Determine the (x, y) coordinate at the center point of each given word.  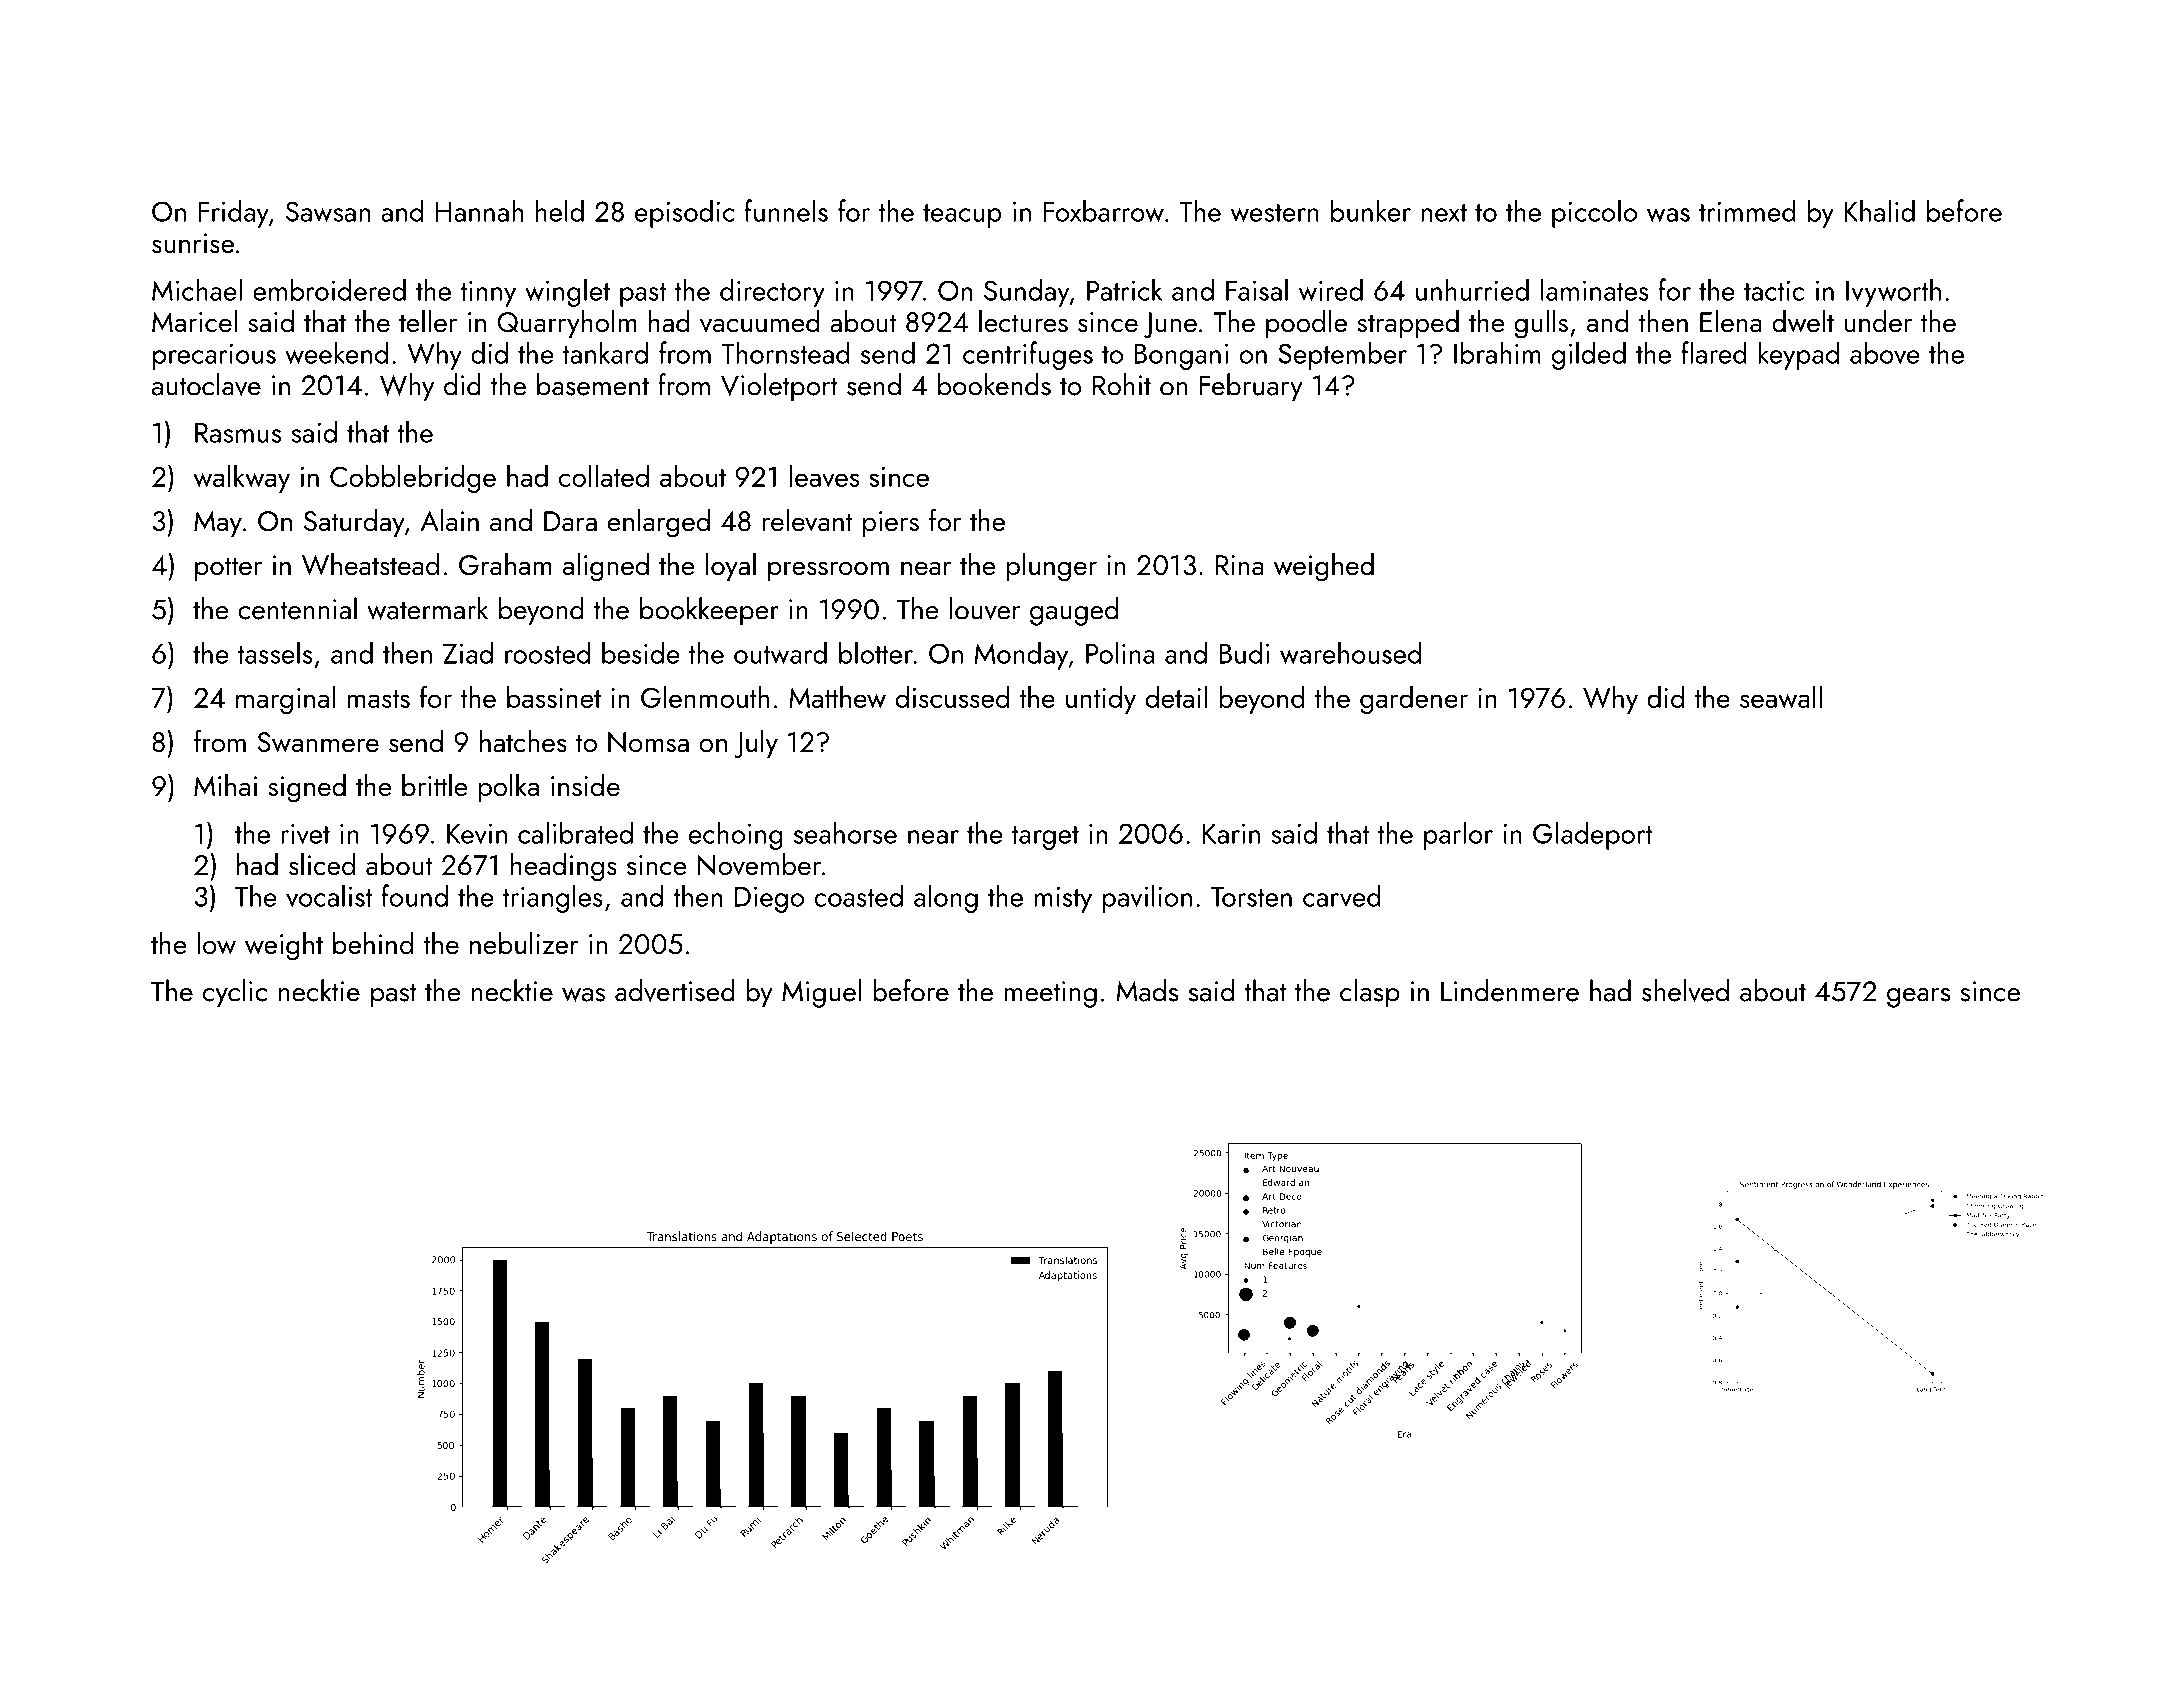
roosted (547, 653)
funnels (786, 210)
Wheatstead (370, 564)
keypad (1798, 355)
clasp (1370, 993)
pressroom (828, 571)
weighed (1324, 567)
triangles (553, 898)
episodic (684, 213)
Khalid (1879, 210)
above (1885, 352)
